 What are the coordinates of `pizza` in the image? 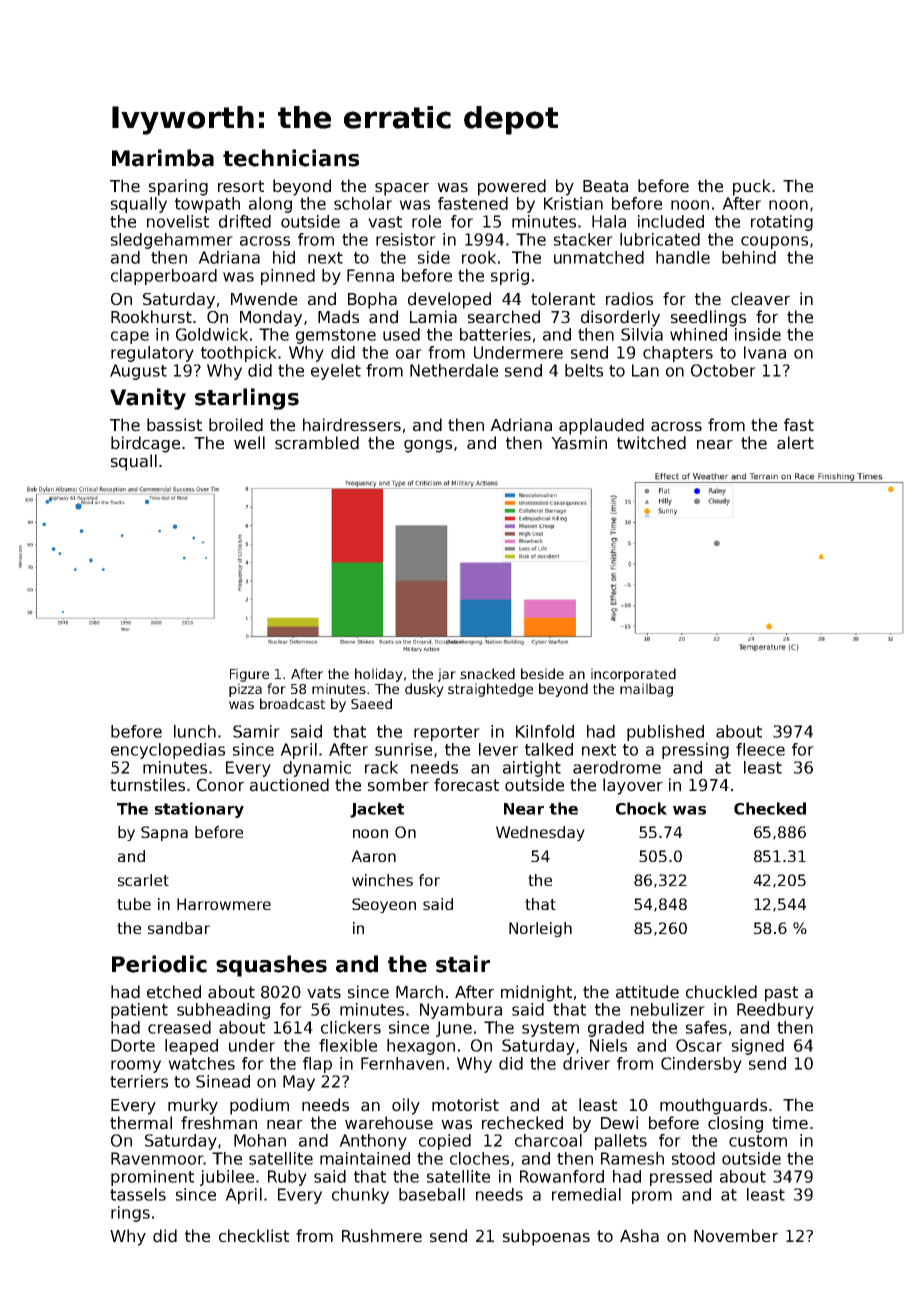 It's located at (245, 690).
